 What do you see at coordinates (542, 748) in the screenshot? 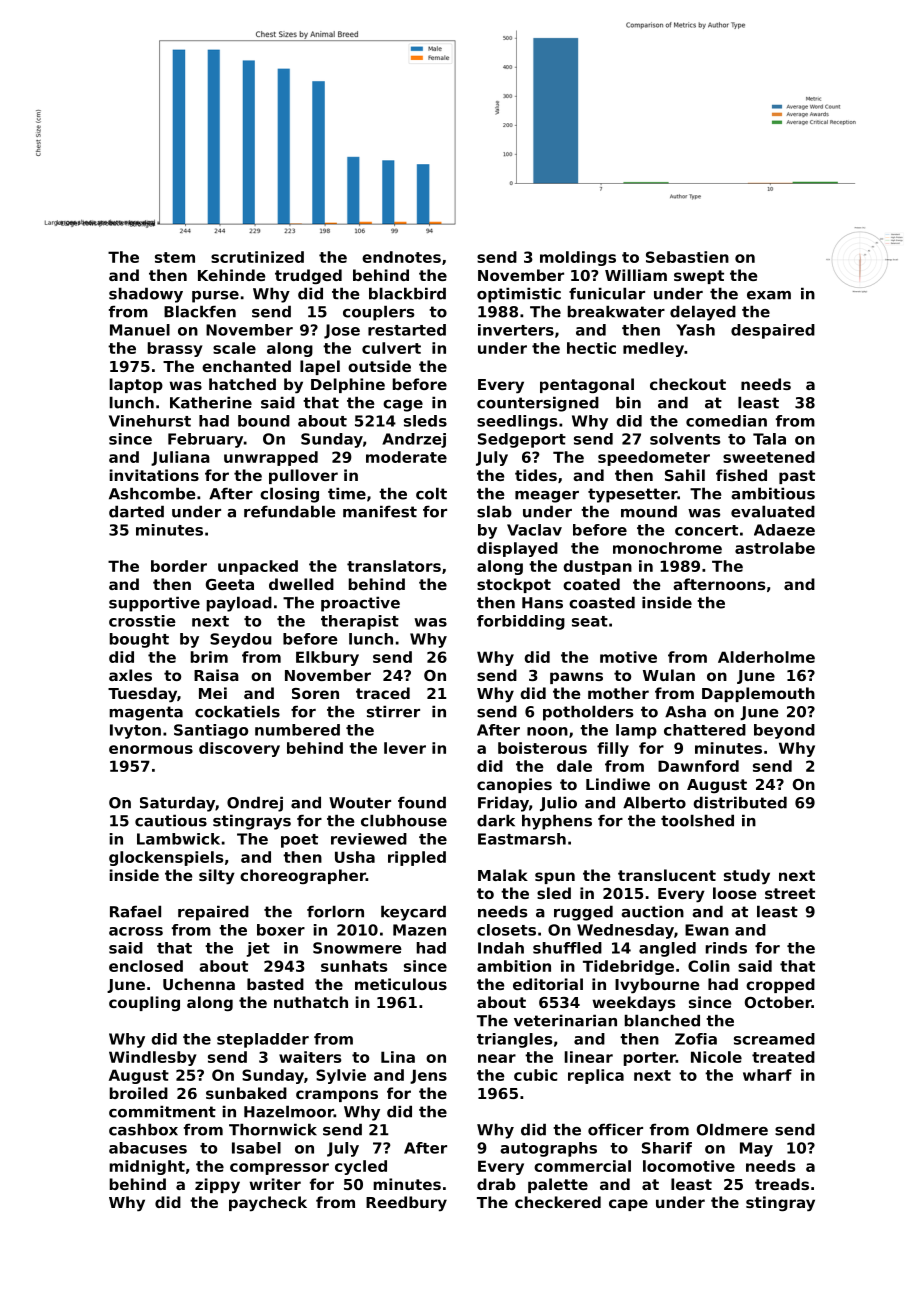
I see `boisterous` at bounding box center [542, 748].
